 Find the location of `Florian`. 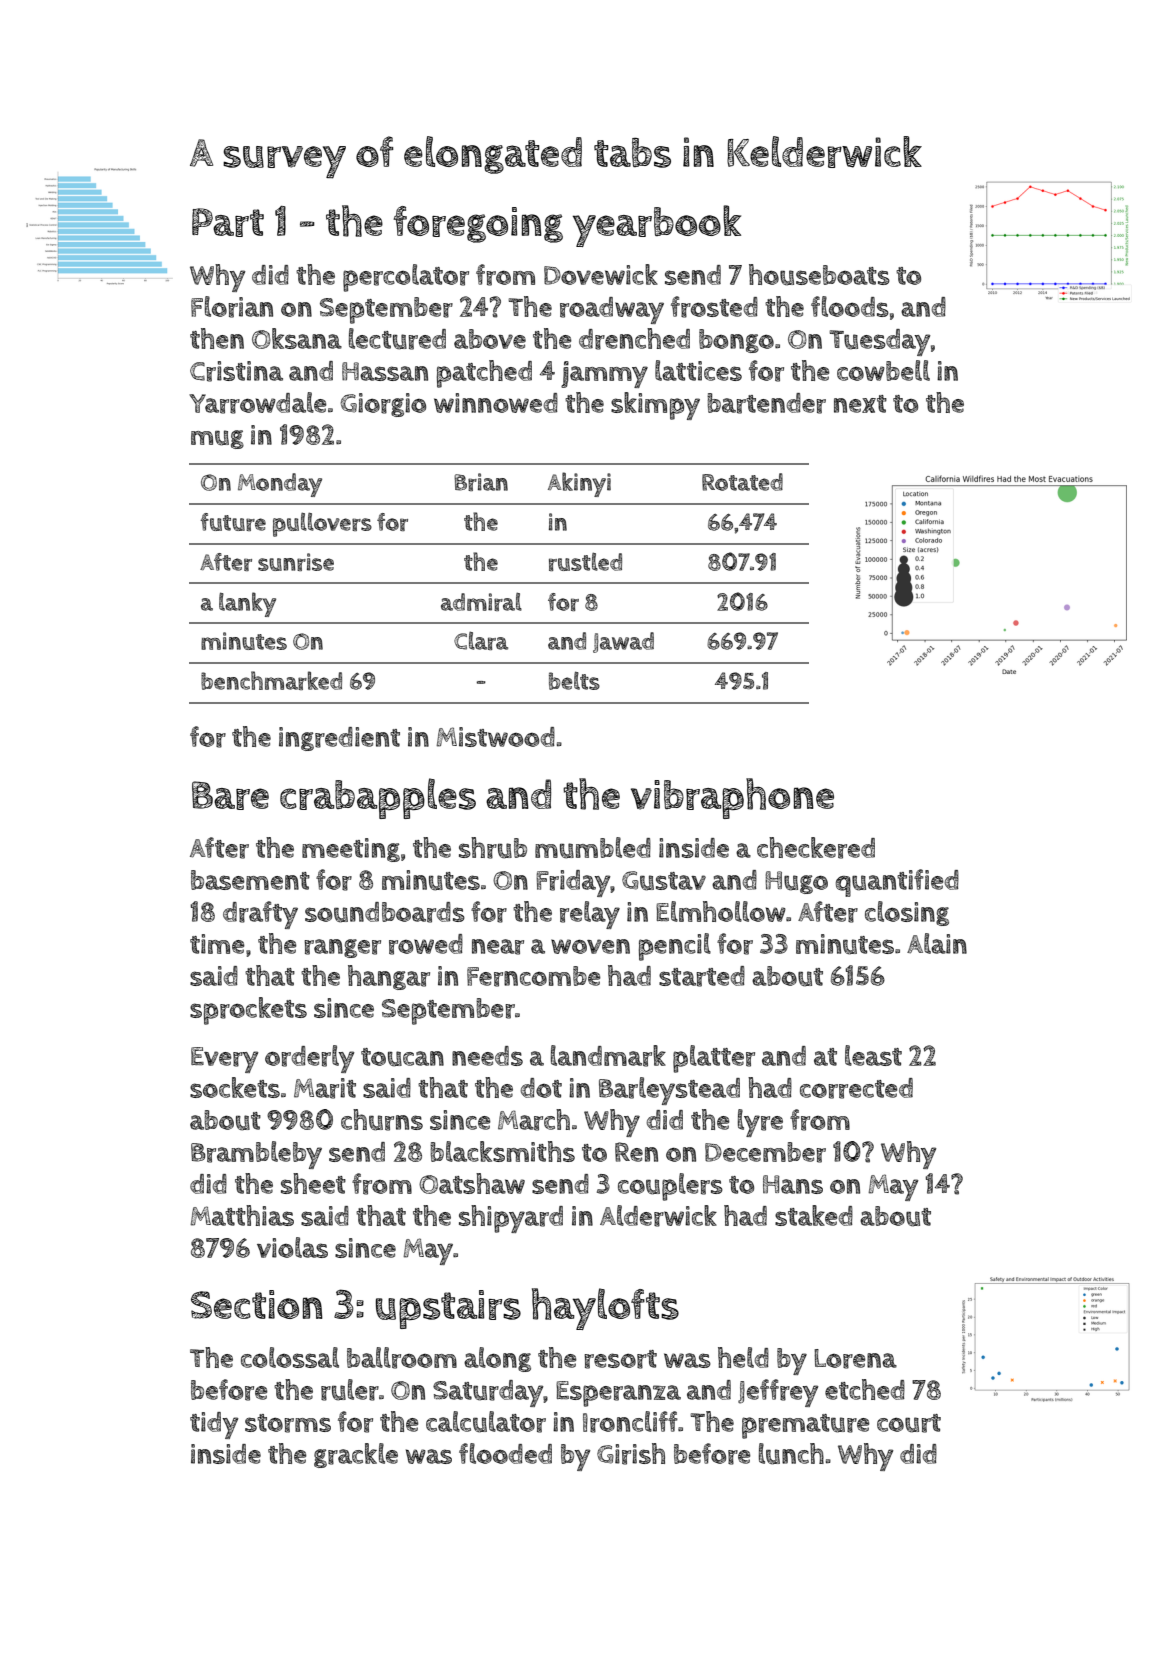

Florian is located at coordinates (232, 307).
